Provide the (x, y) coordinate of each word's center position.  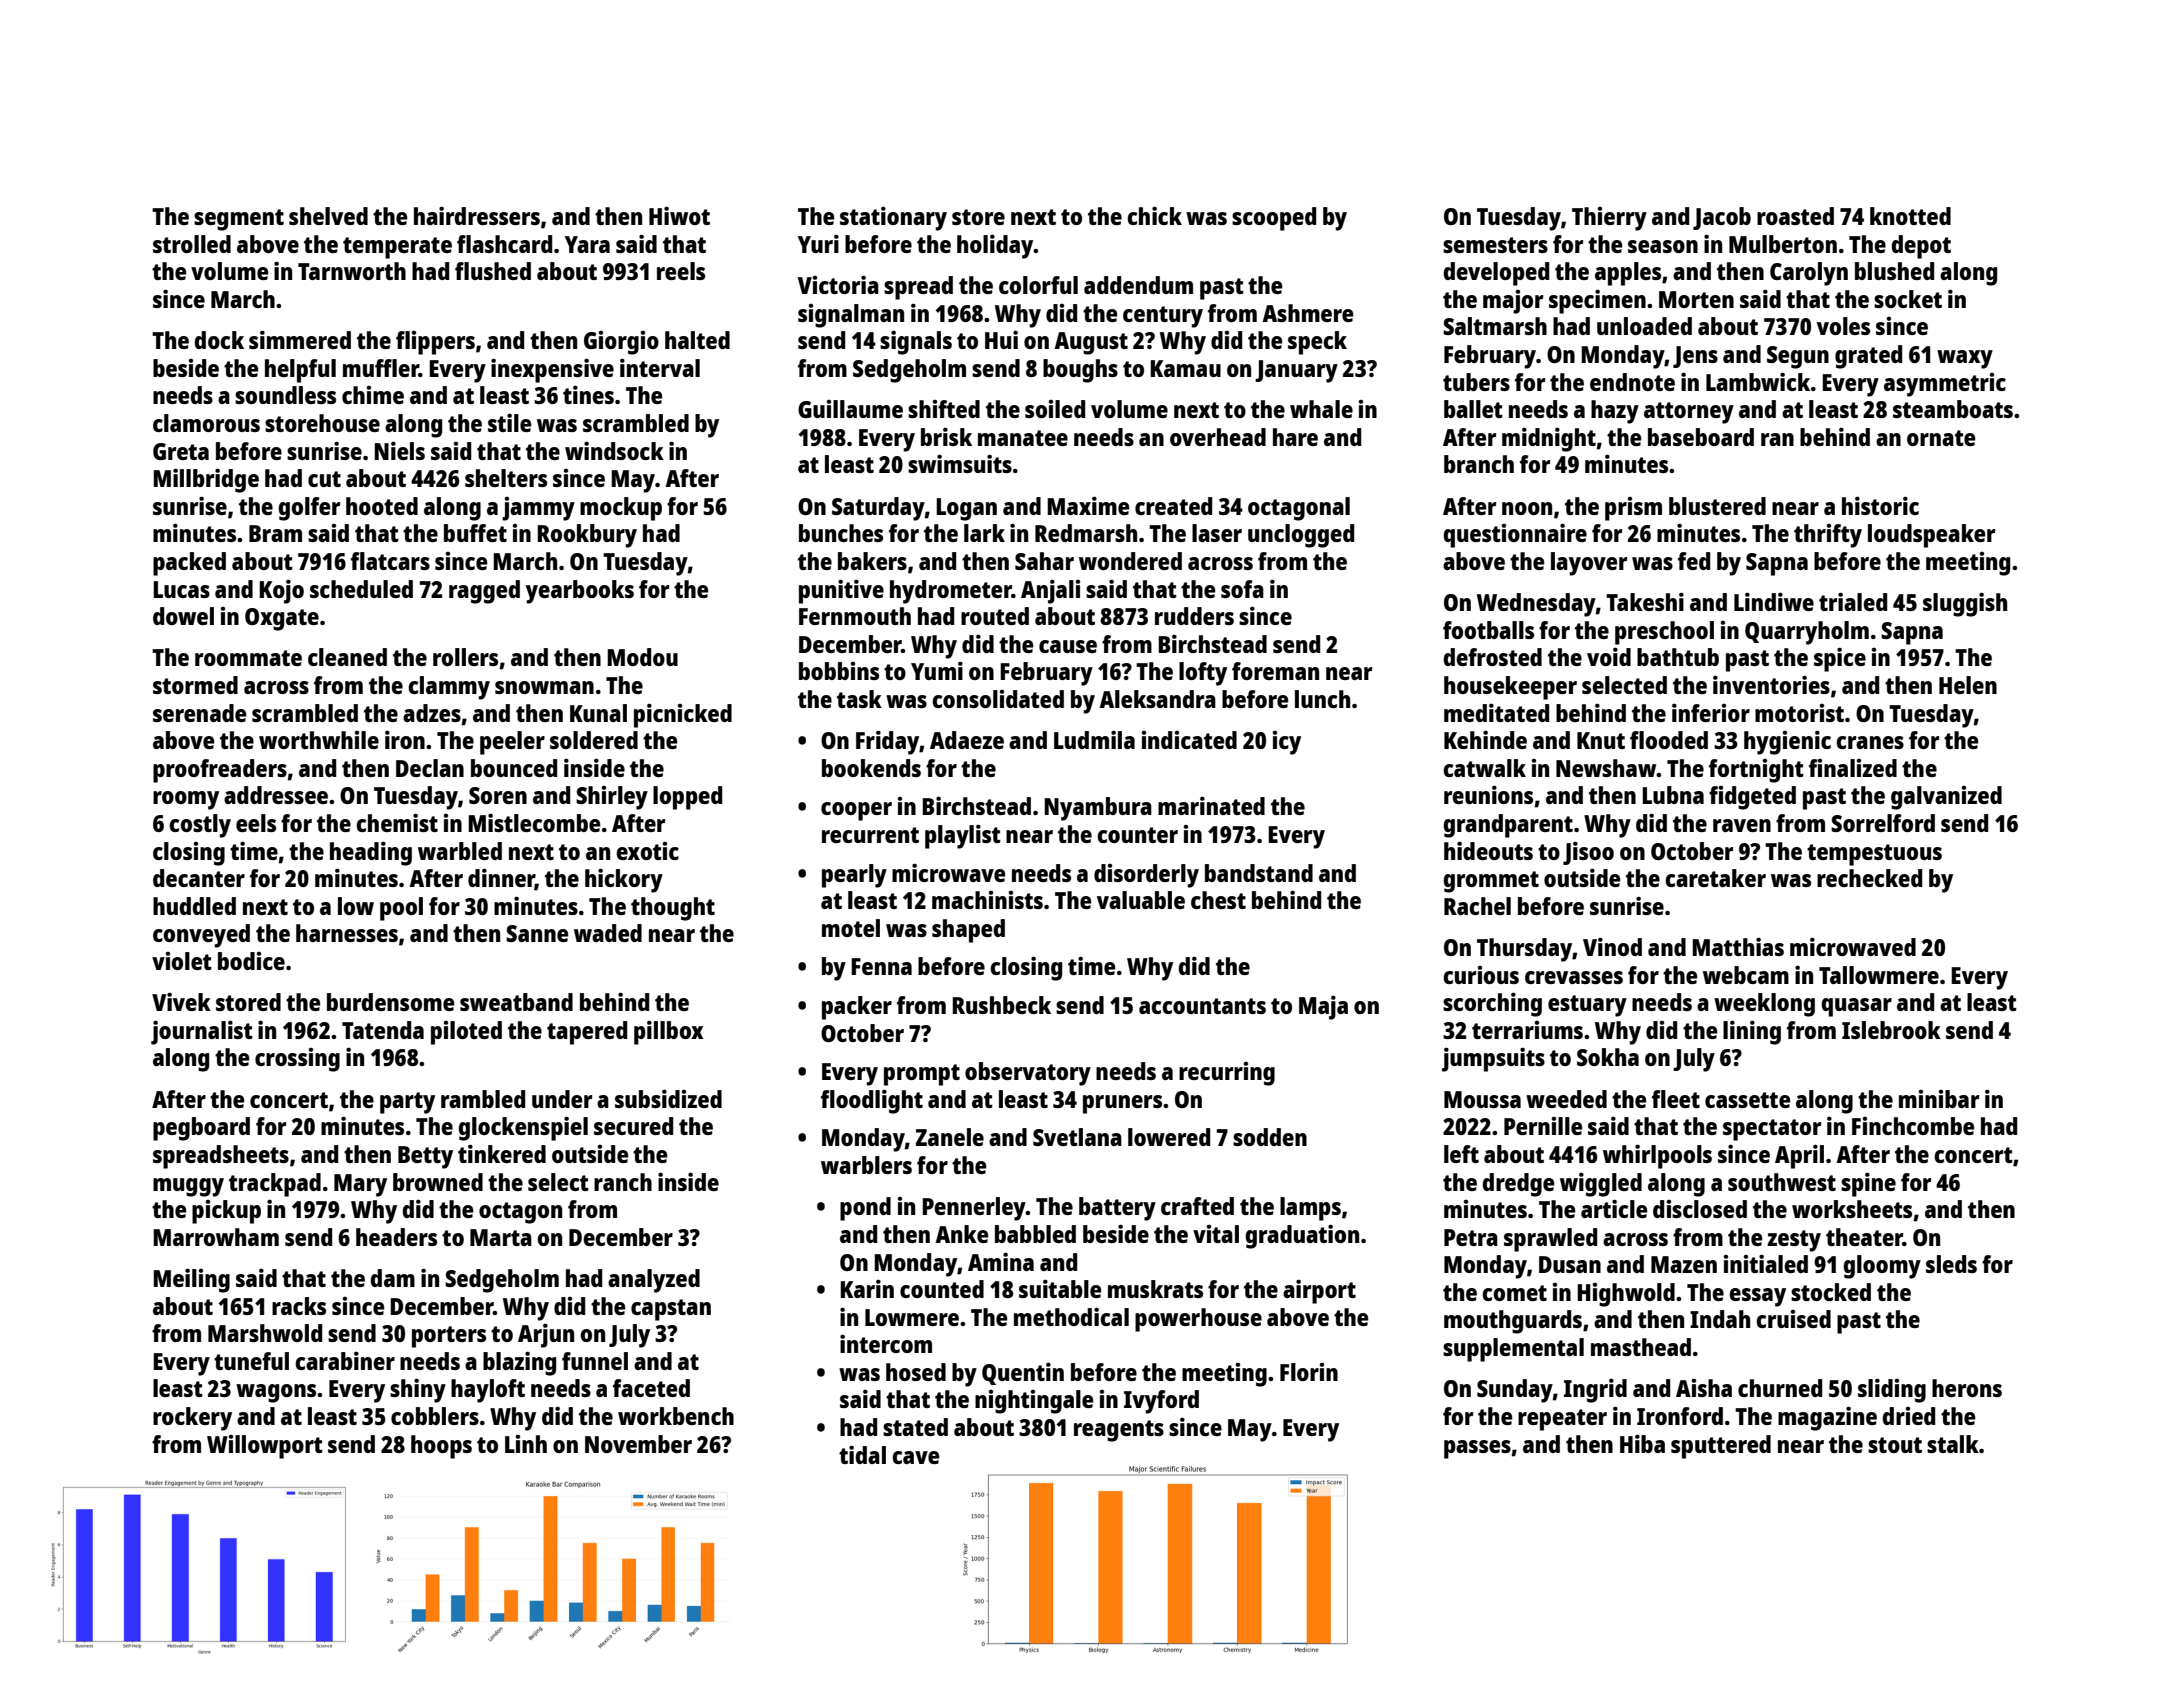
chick (1154, 215)
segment (239, 220)
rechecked (1869, 878)
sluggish (1965, 604)
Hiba (1642, 1443)
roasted (1795, 216)
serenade (199, 713)
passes (1477, 1449)
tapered (587, 1033)
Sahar (1044, 561)
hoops (441, 1447)
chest (1218, 900)
